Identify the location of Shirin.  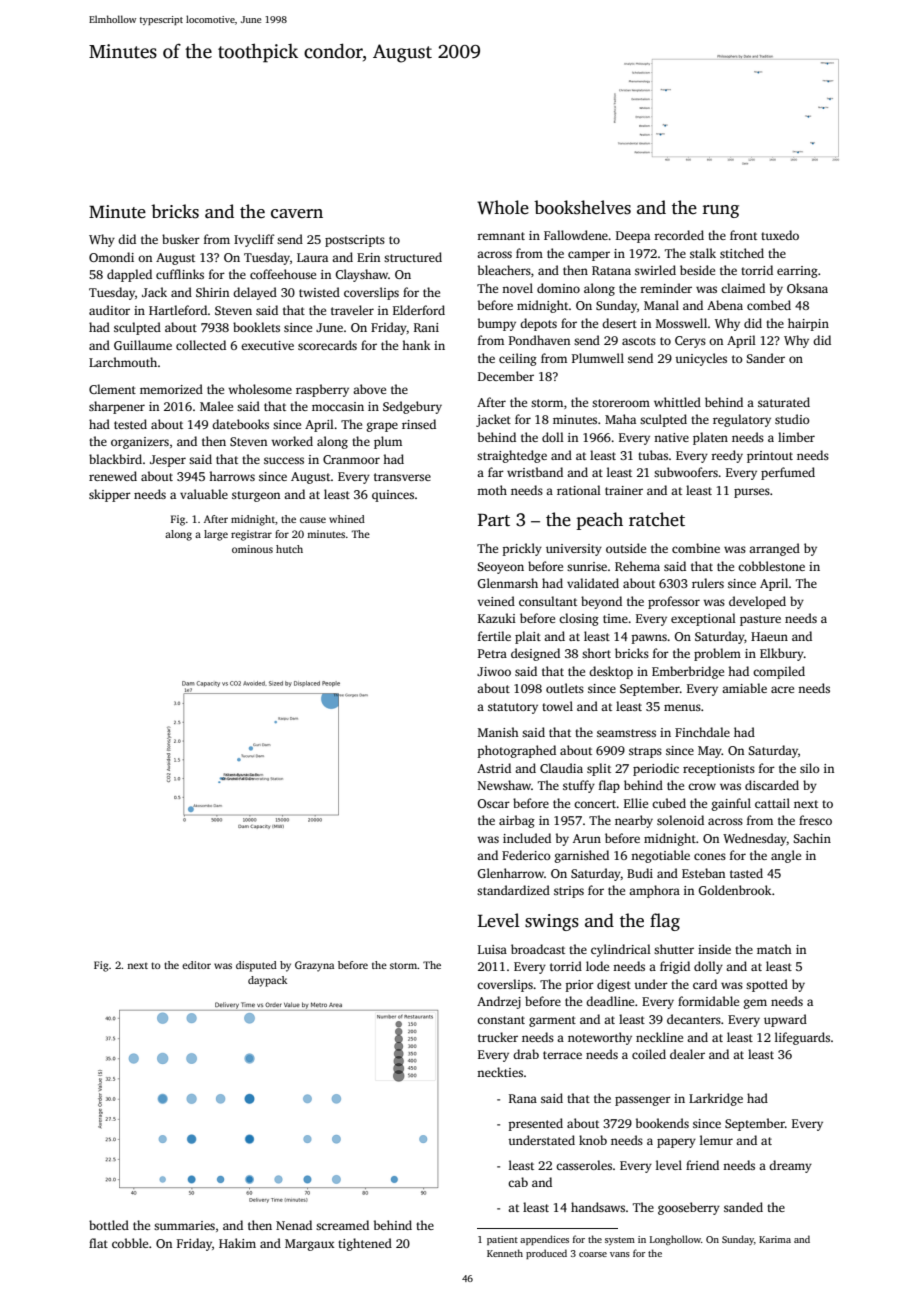
(212, 292).
